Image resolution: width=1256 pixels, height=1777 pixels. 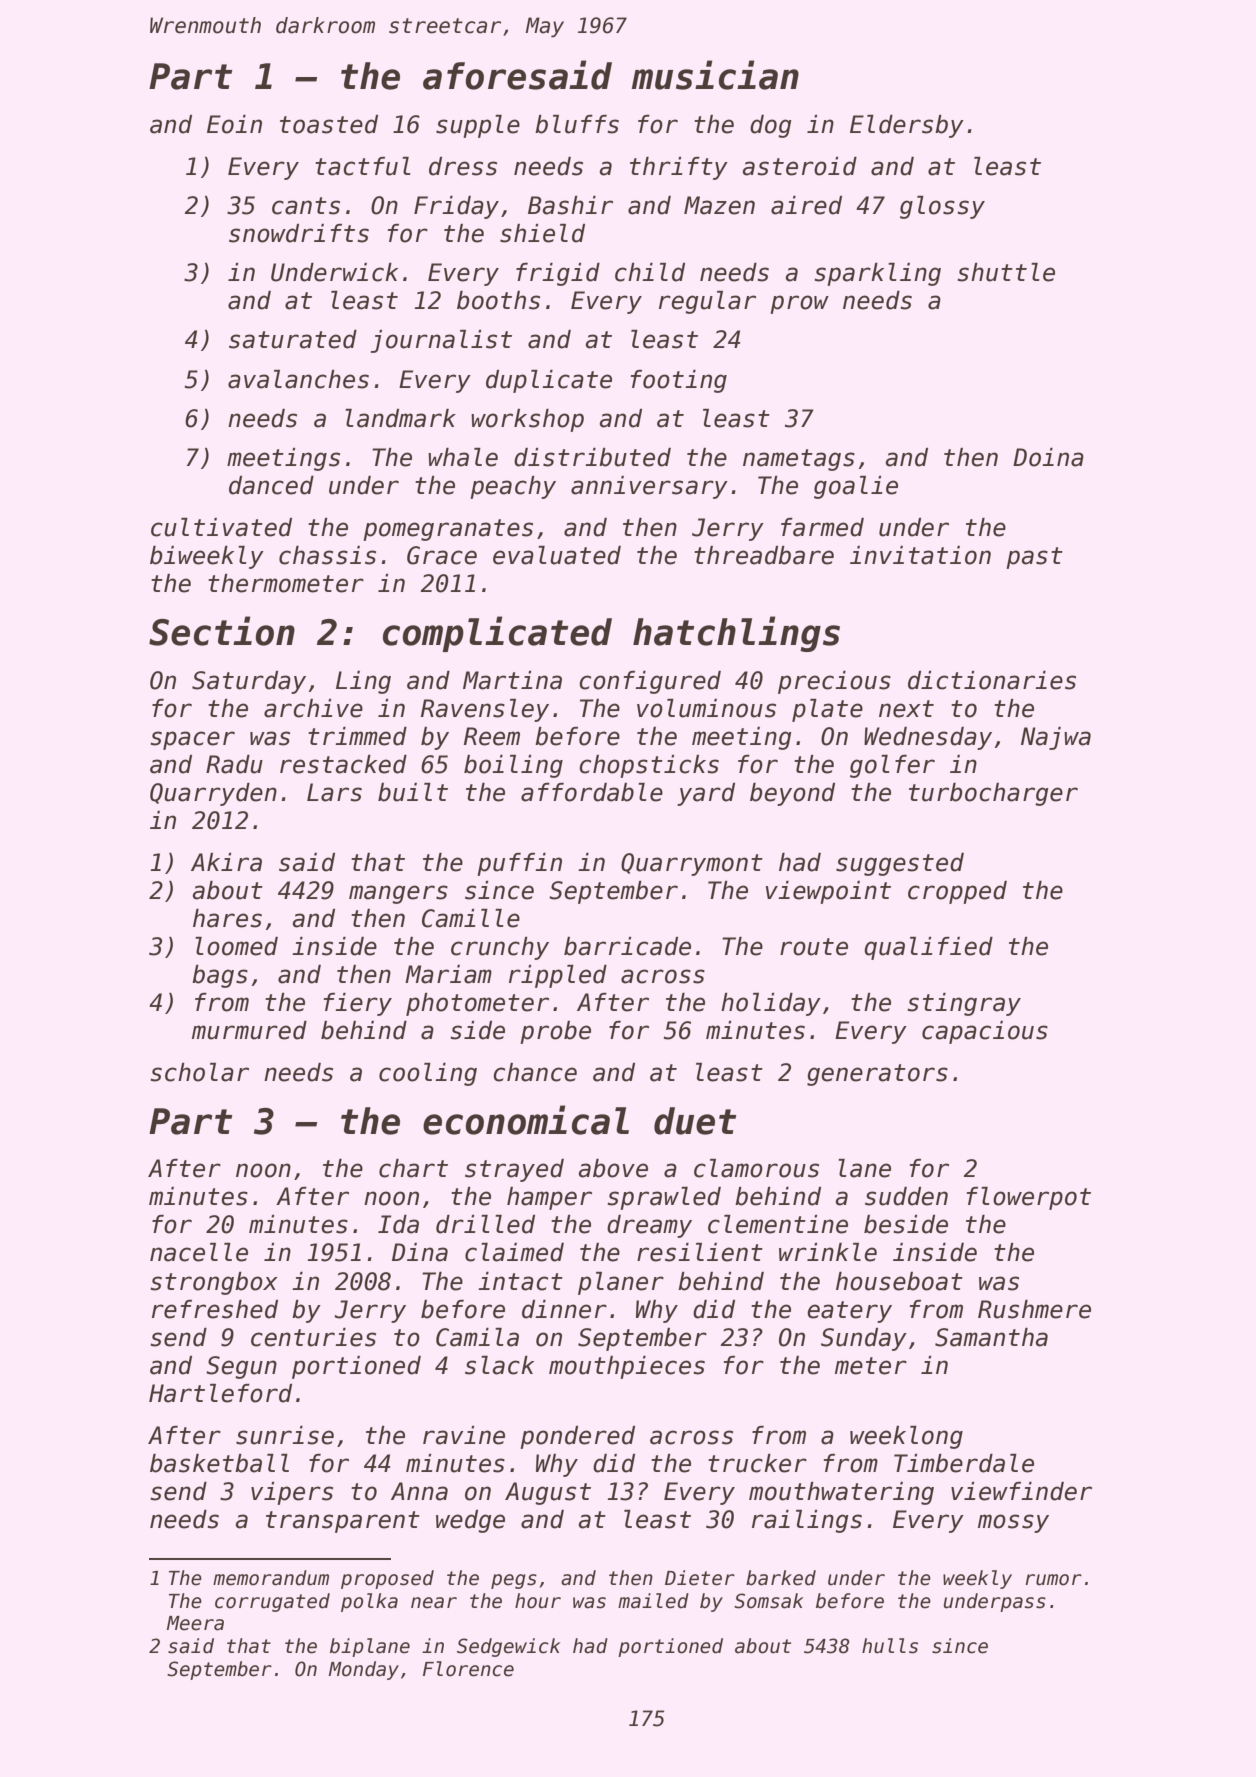 I want to click on Doina, so click(x=1048, y=457).
